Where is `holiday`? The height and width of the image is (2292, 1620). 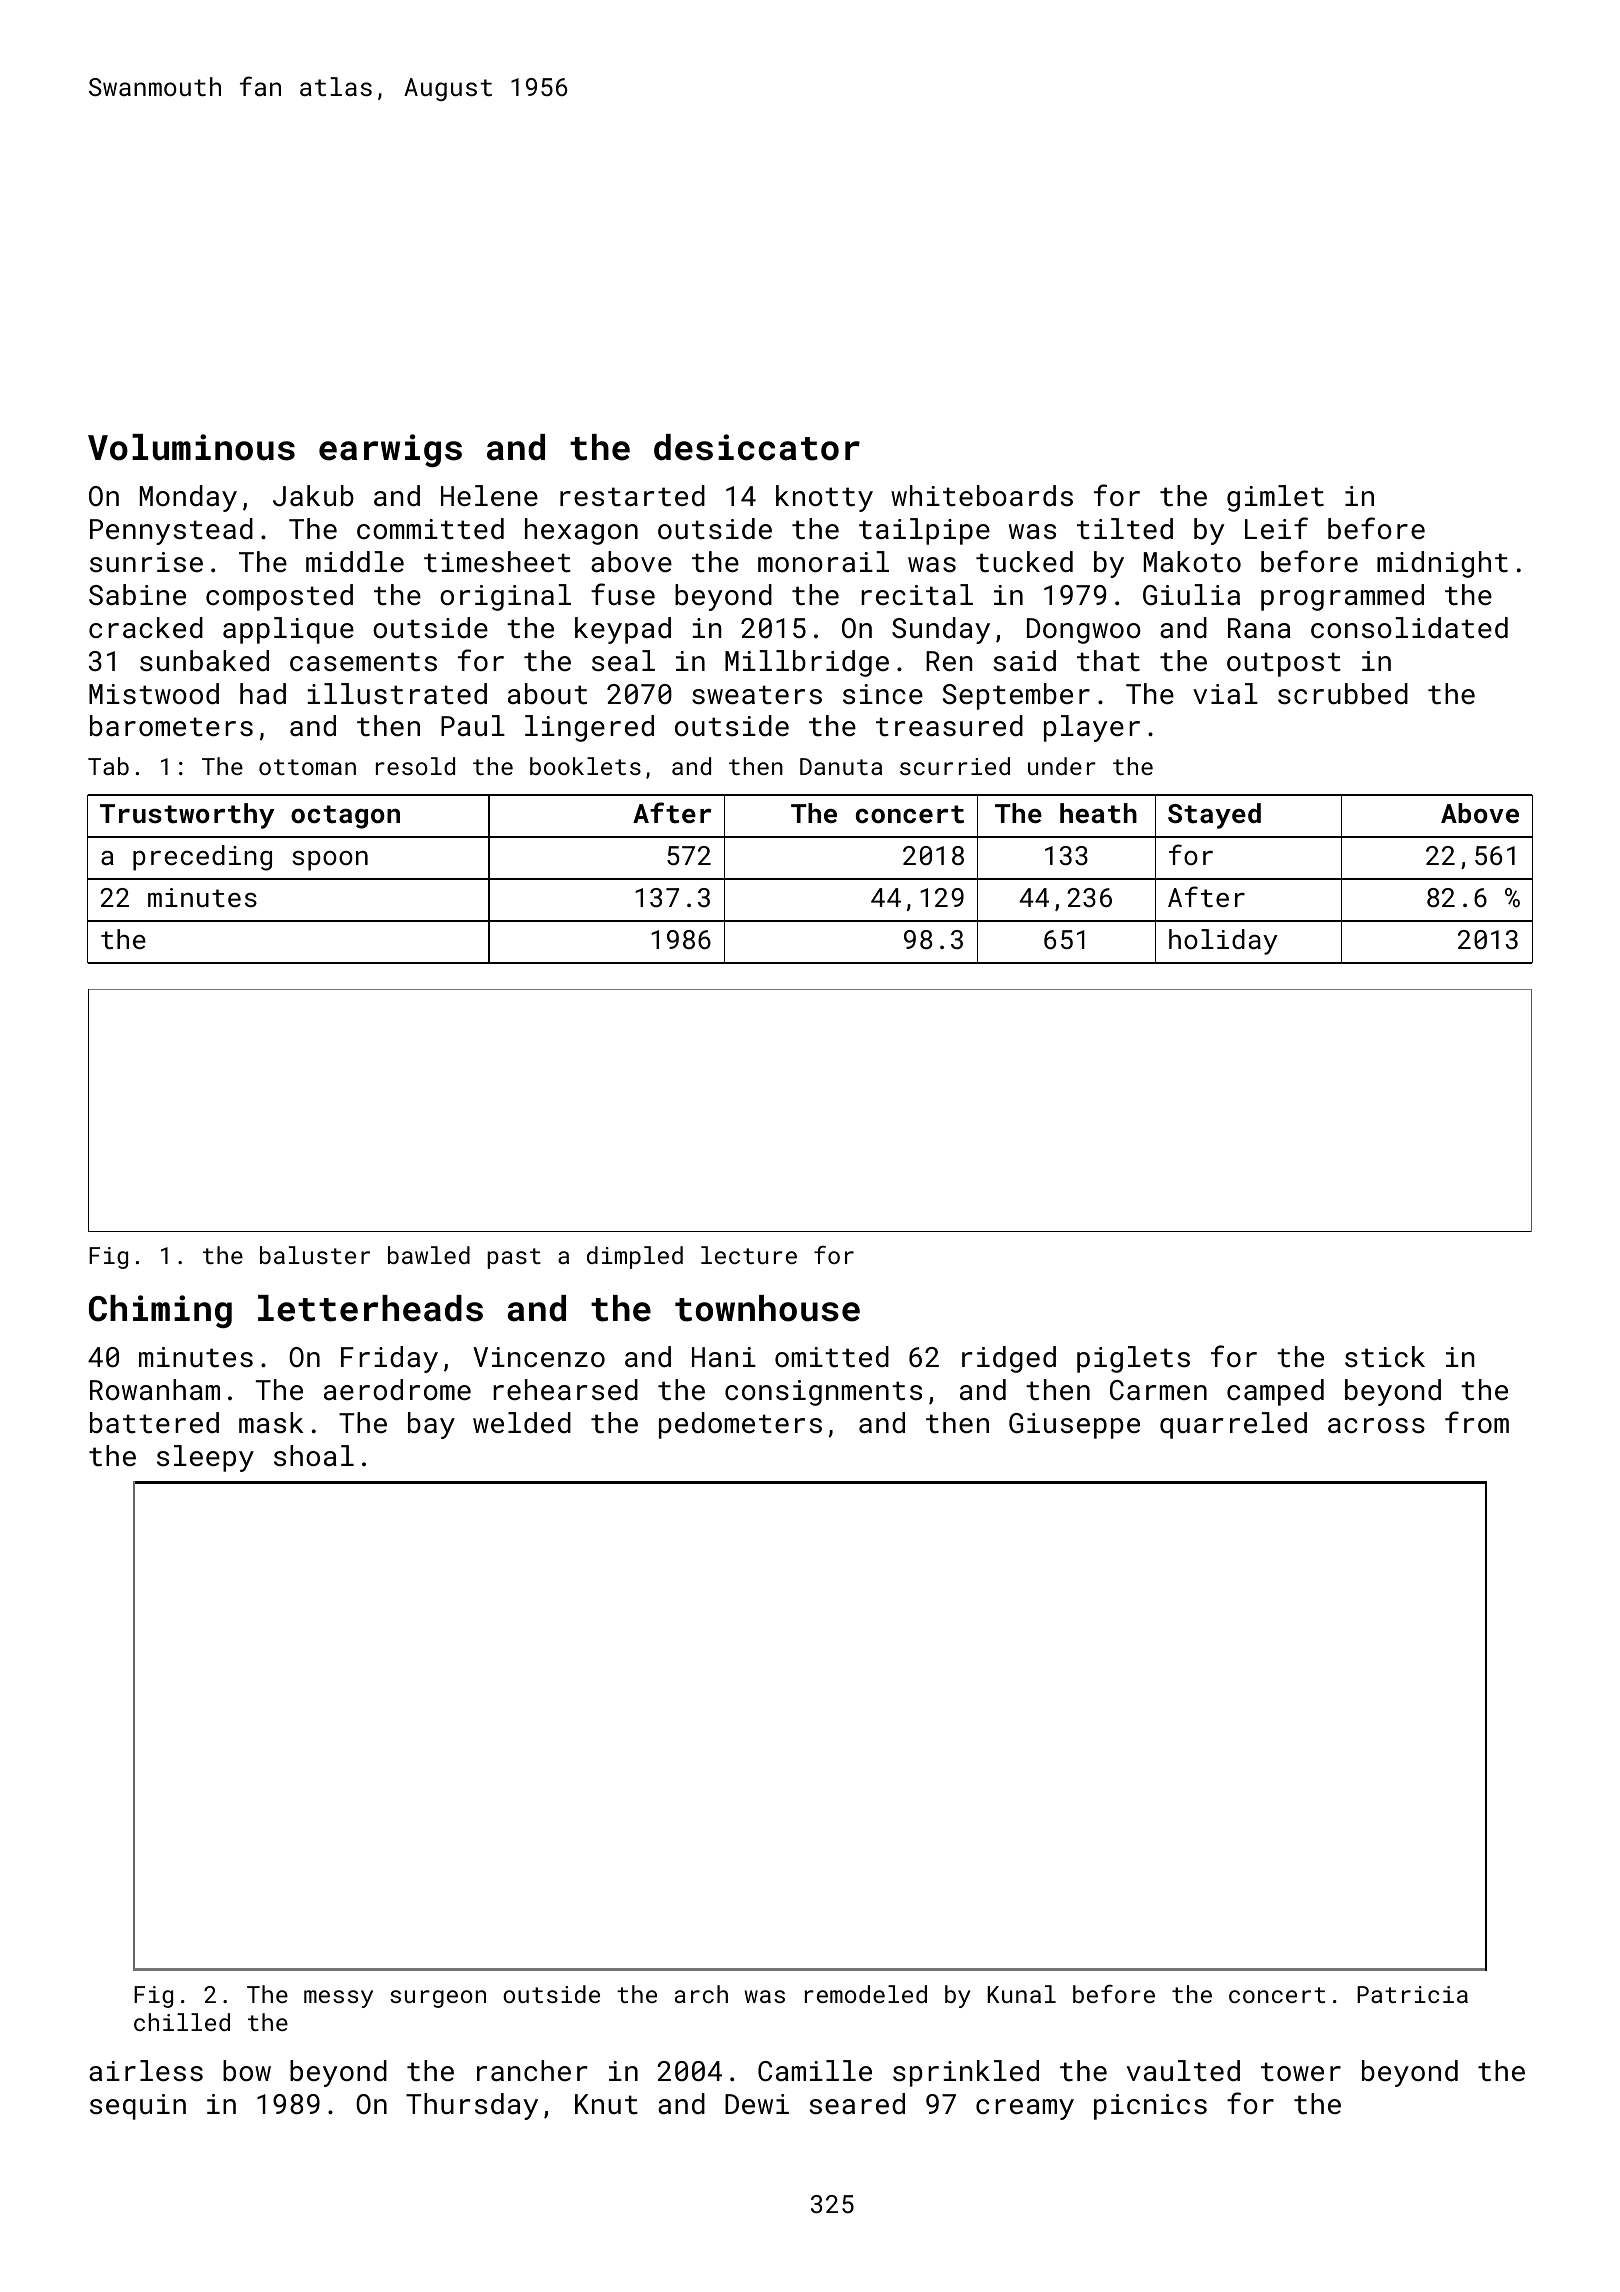 holiday is located at coordinates (1223, 942).
